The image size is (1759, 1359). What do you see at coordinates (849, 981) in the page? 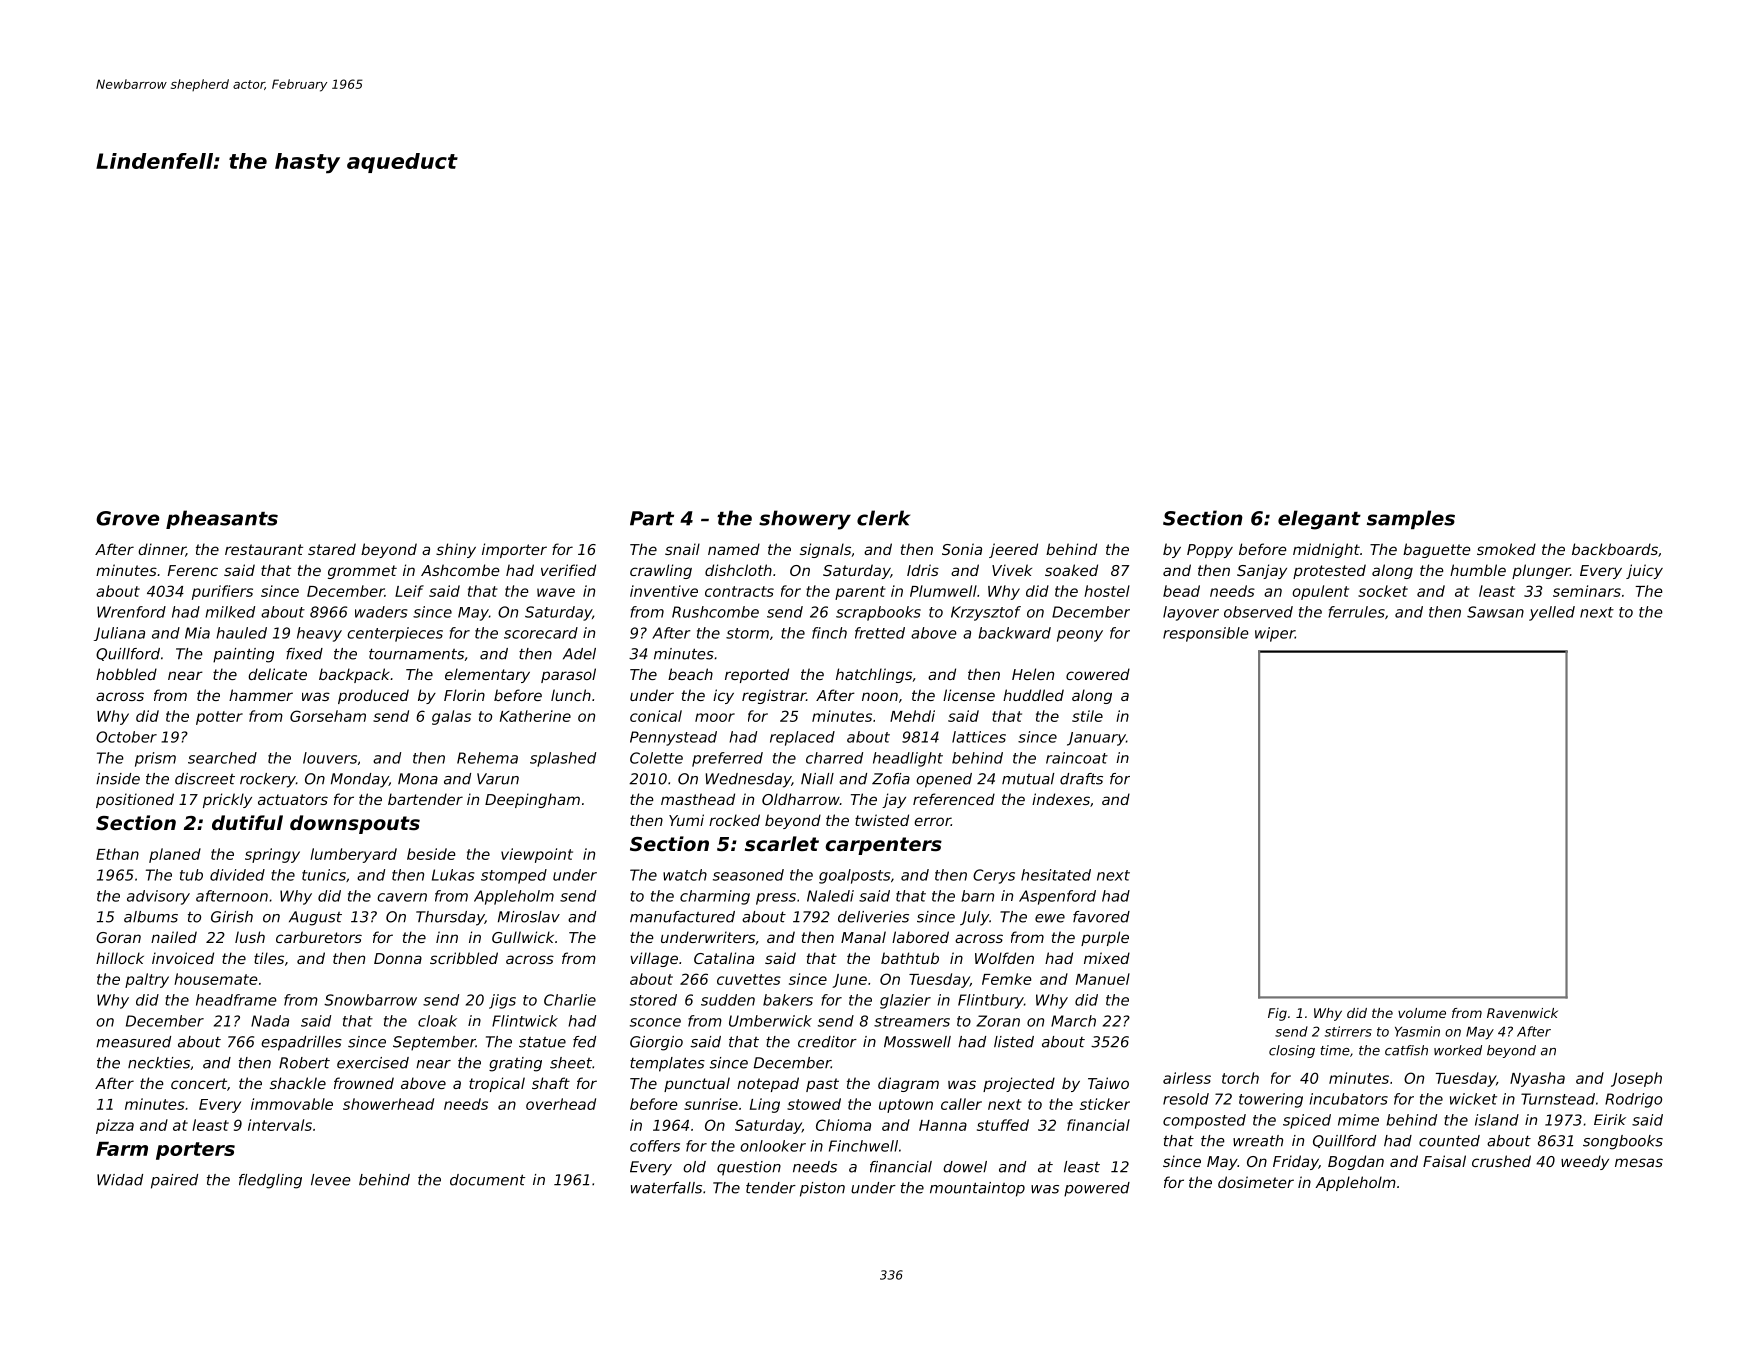
I see `June` at bounding box center [849, 981].
